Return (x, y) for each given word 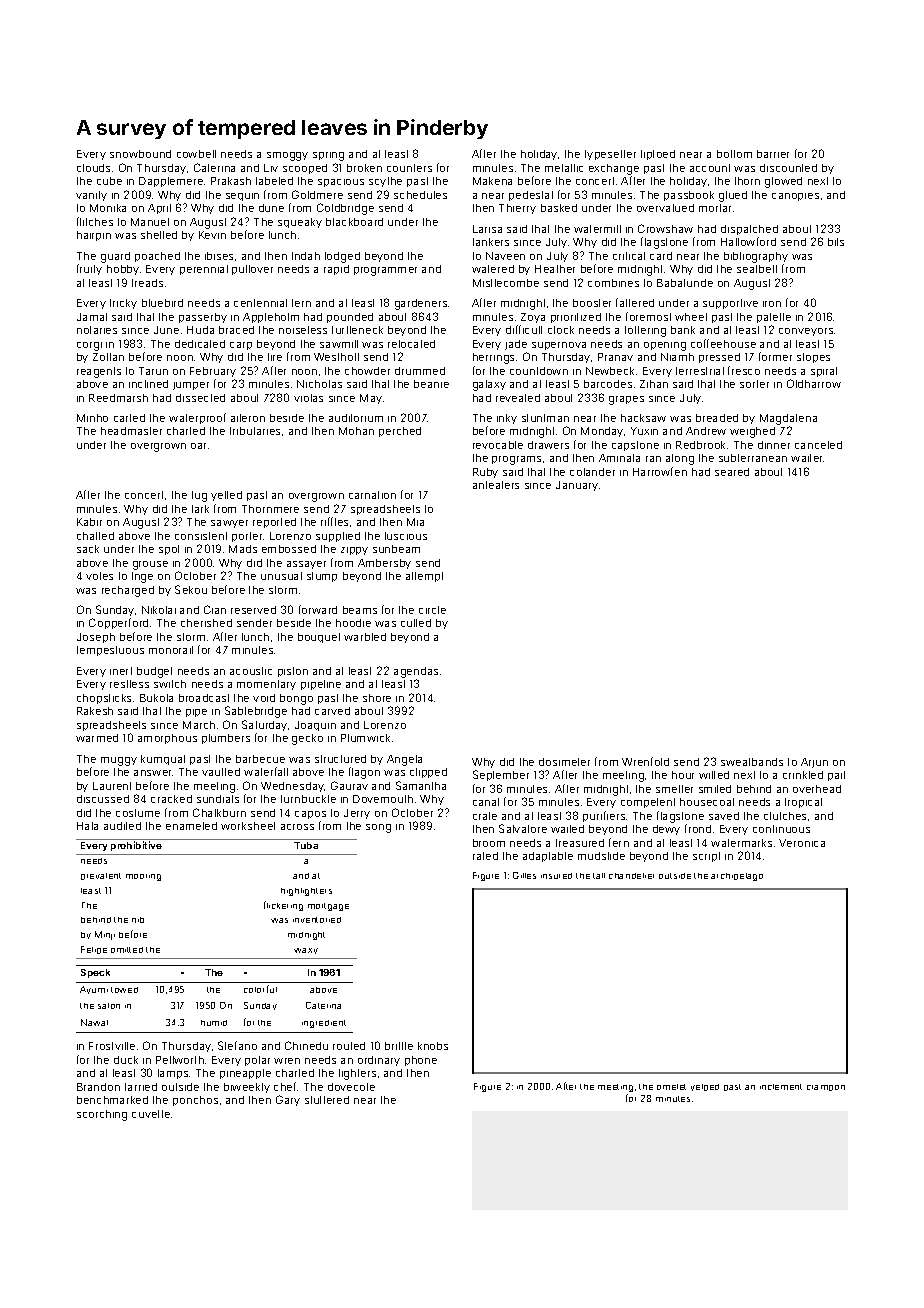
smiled (715, 789)
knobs (433, 1046)
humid (214, 1023)
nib (138, 920)
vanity (91, 196)
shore (377, 698)
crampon (826, 1088)
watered (493, 269)
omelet (671, 1087)
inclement (781, 1087)
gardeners (421, 304)
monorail (171, 650)
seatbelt (757, 269)
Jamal (92, 317)
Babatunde (685, 283)
